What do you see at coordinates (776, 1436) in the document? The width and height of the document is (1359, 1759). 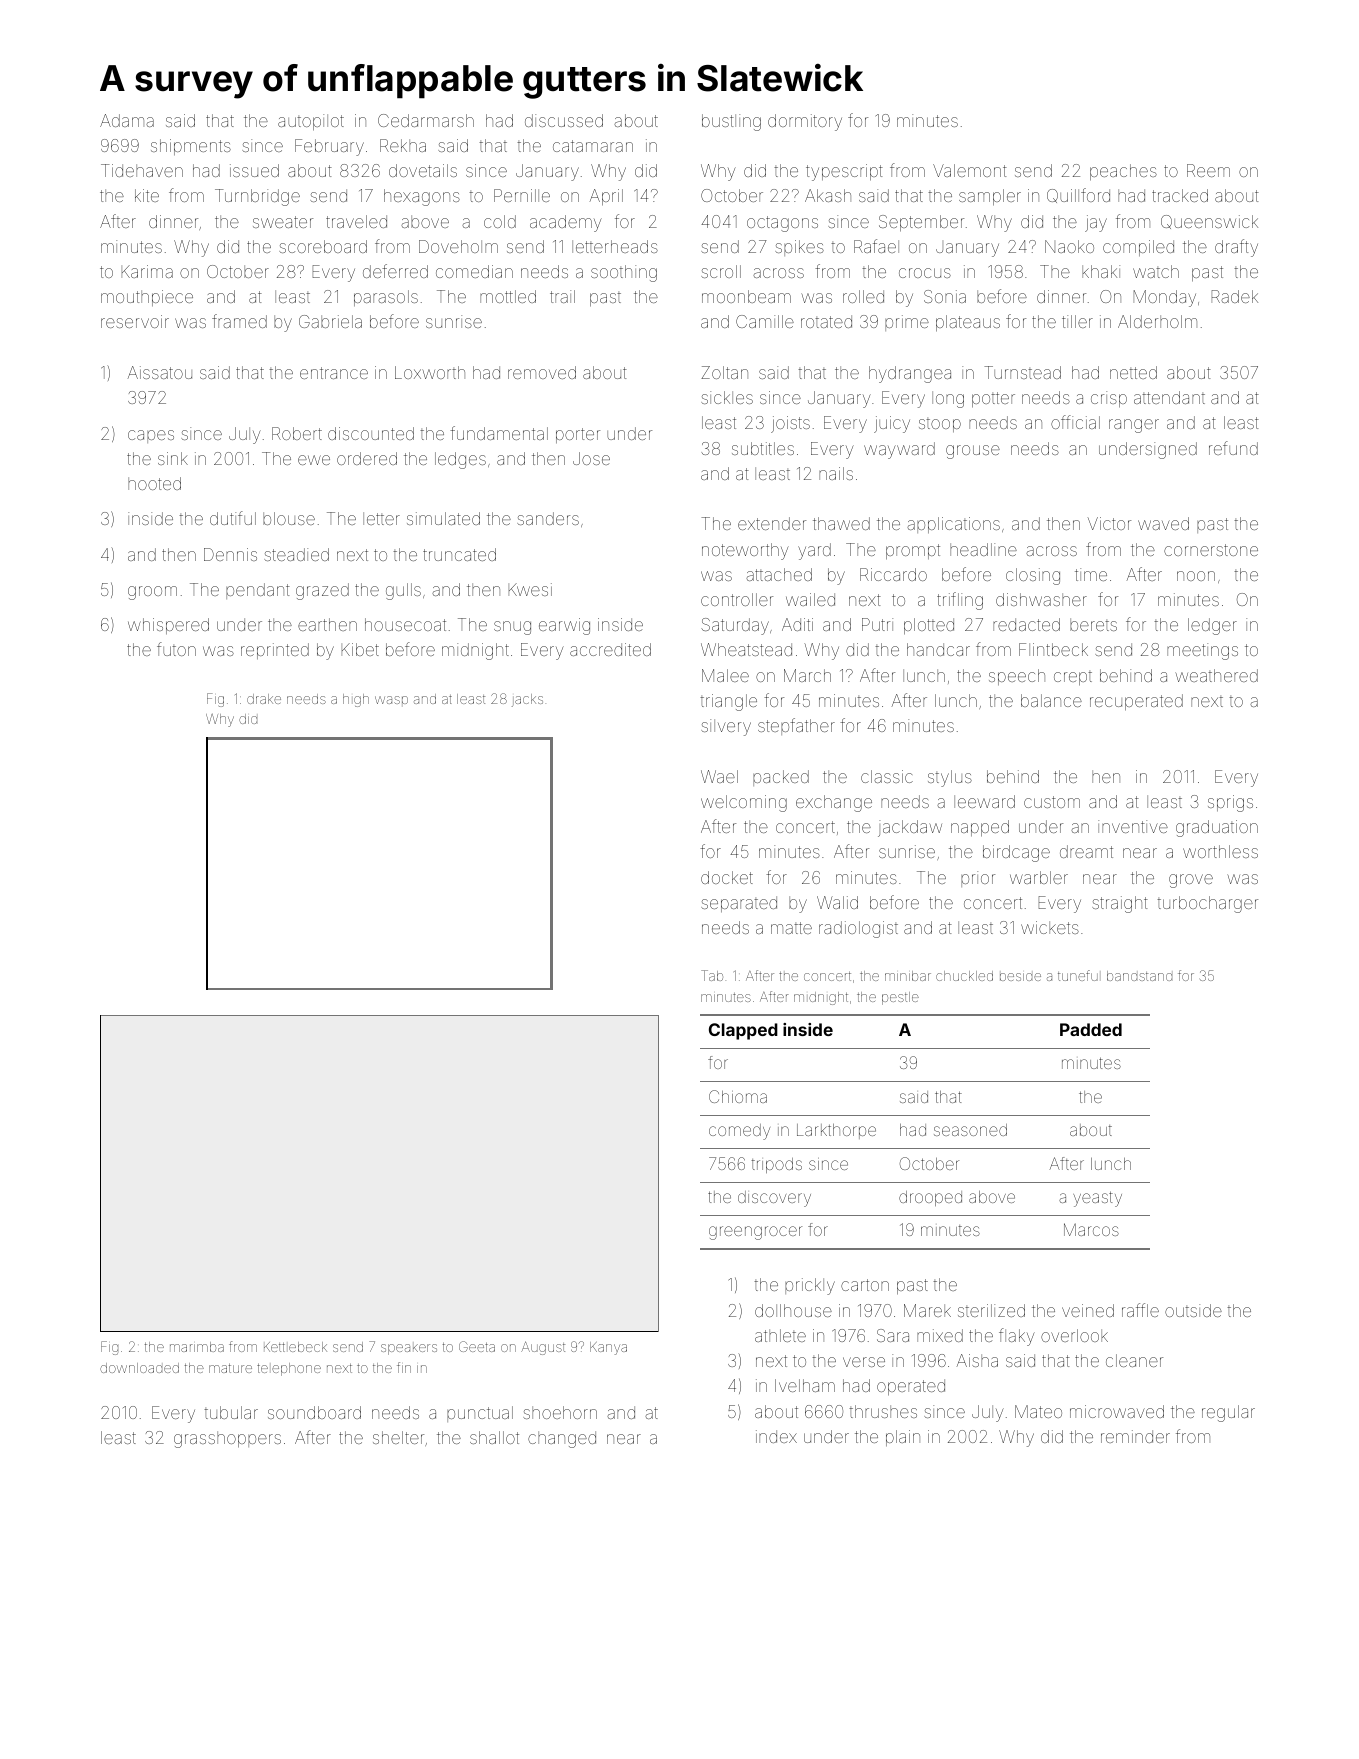 I see `index` at bounding box center [776, 1436].
